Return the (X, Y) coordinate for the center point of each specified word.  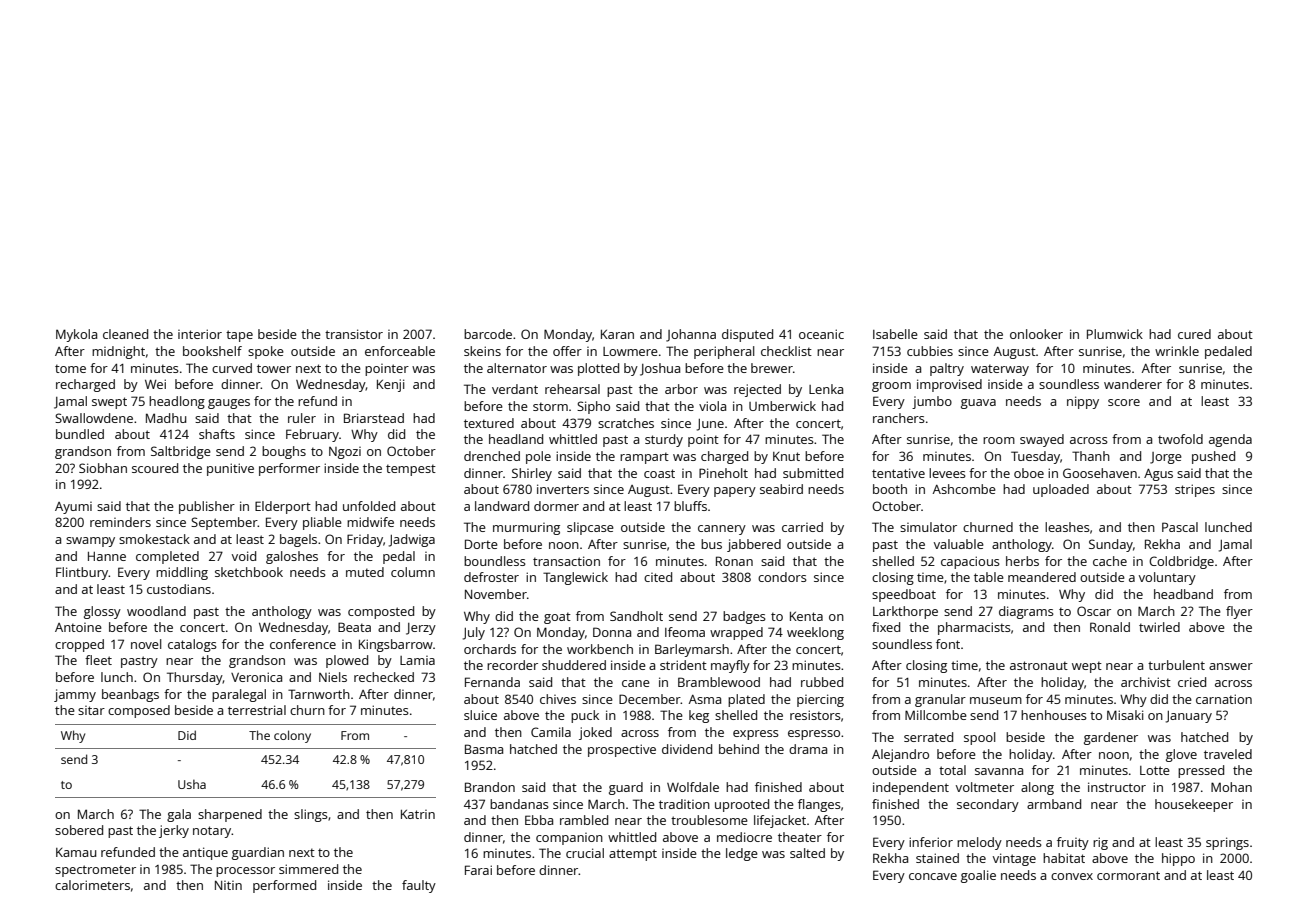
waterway (1000, 370)
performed (284, 886)
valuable (959, 544)
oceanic (821, 334)
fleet (98, 660)
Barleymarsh (692, 650)
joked (595, 733)
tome (70, 368)
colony (292, 736)
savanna (999, 771)
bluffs (690, 506)
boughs (284, 452)
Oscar (1094, 611)
